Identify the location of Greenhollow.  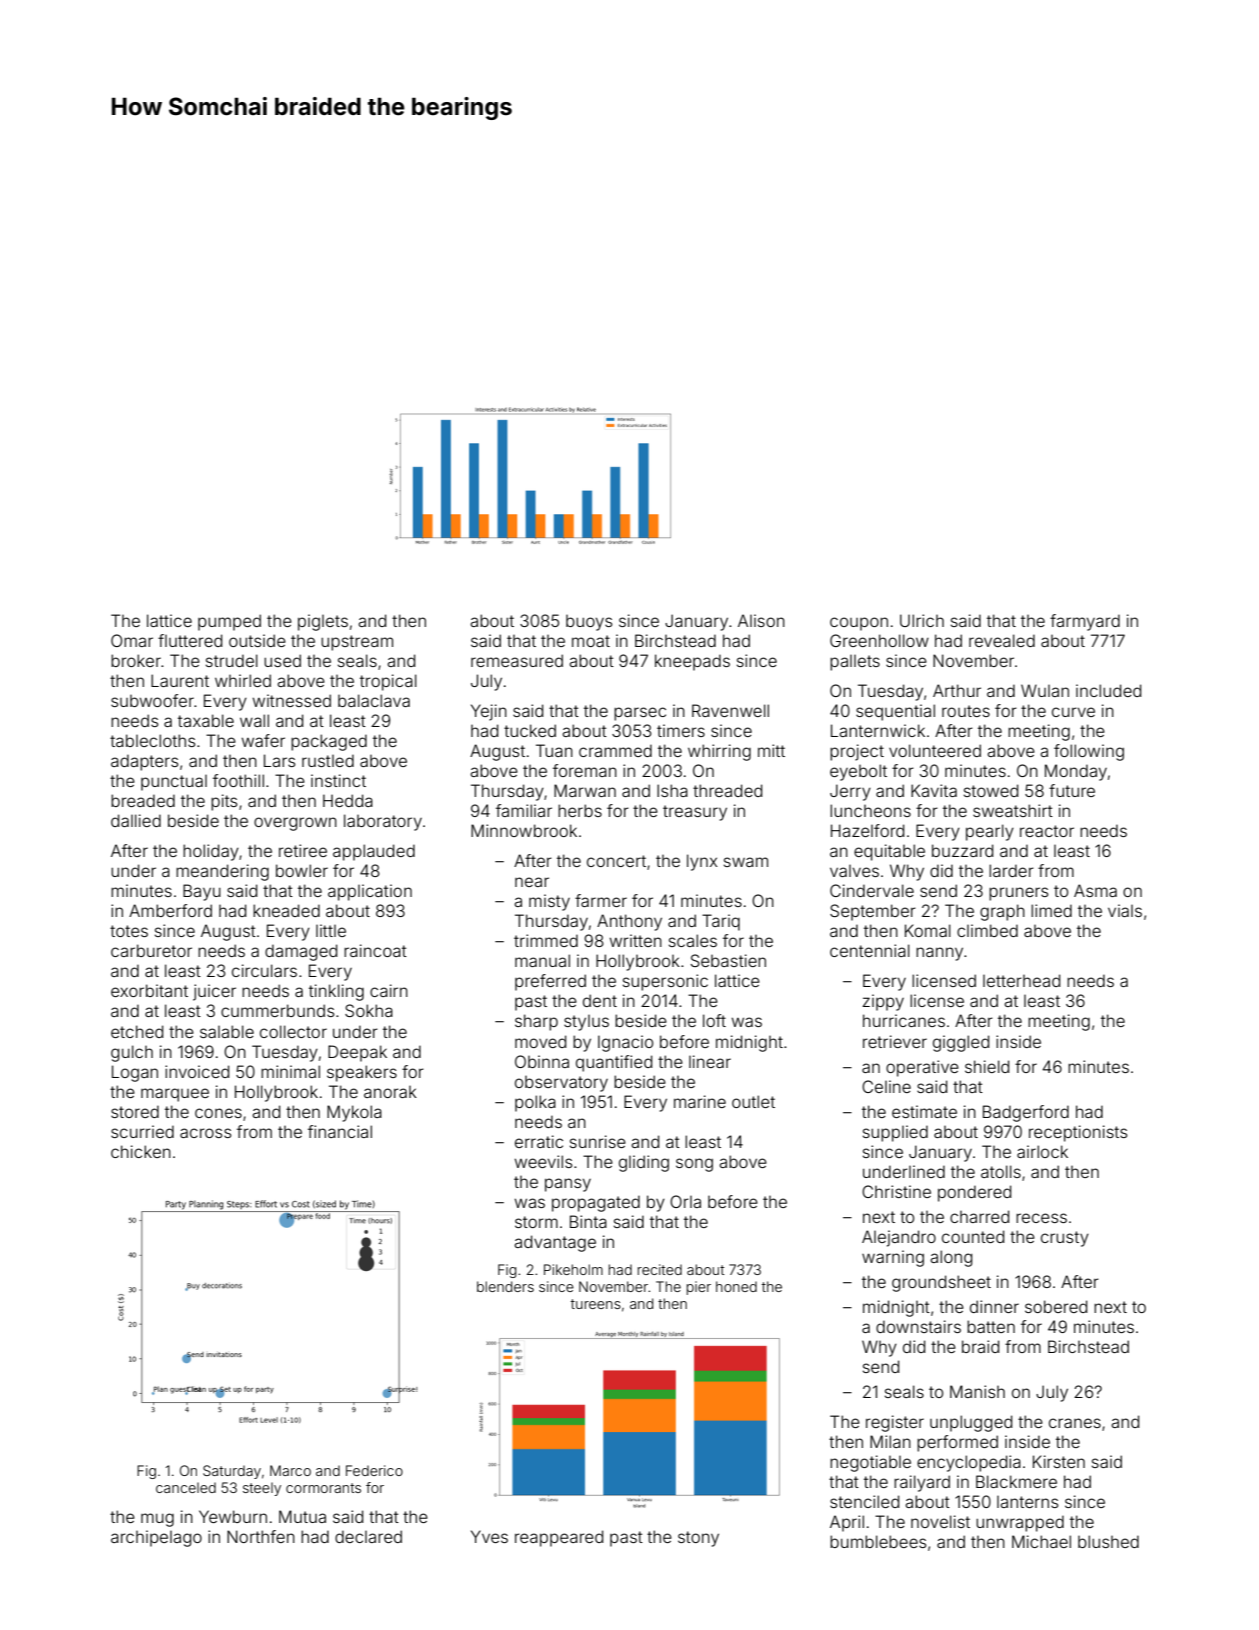
(879, 640).
